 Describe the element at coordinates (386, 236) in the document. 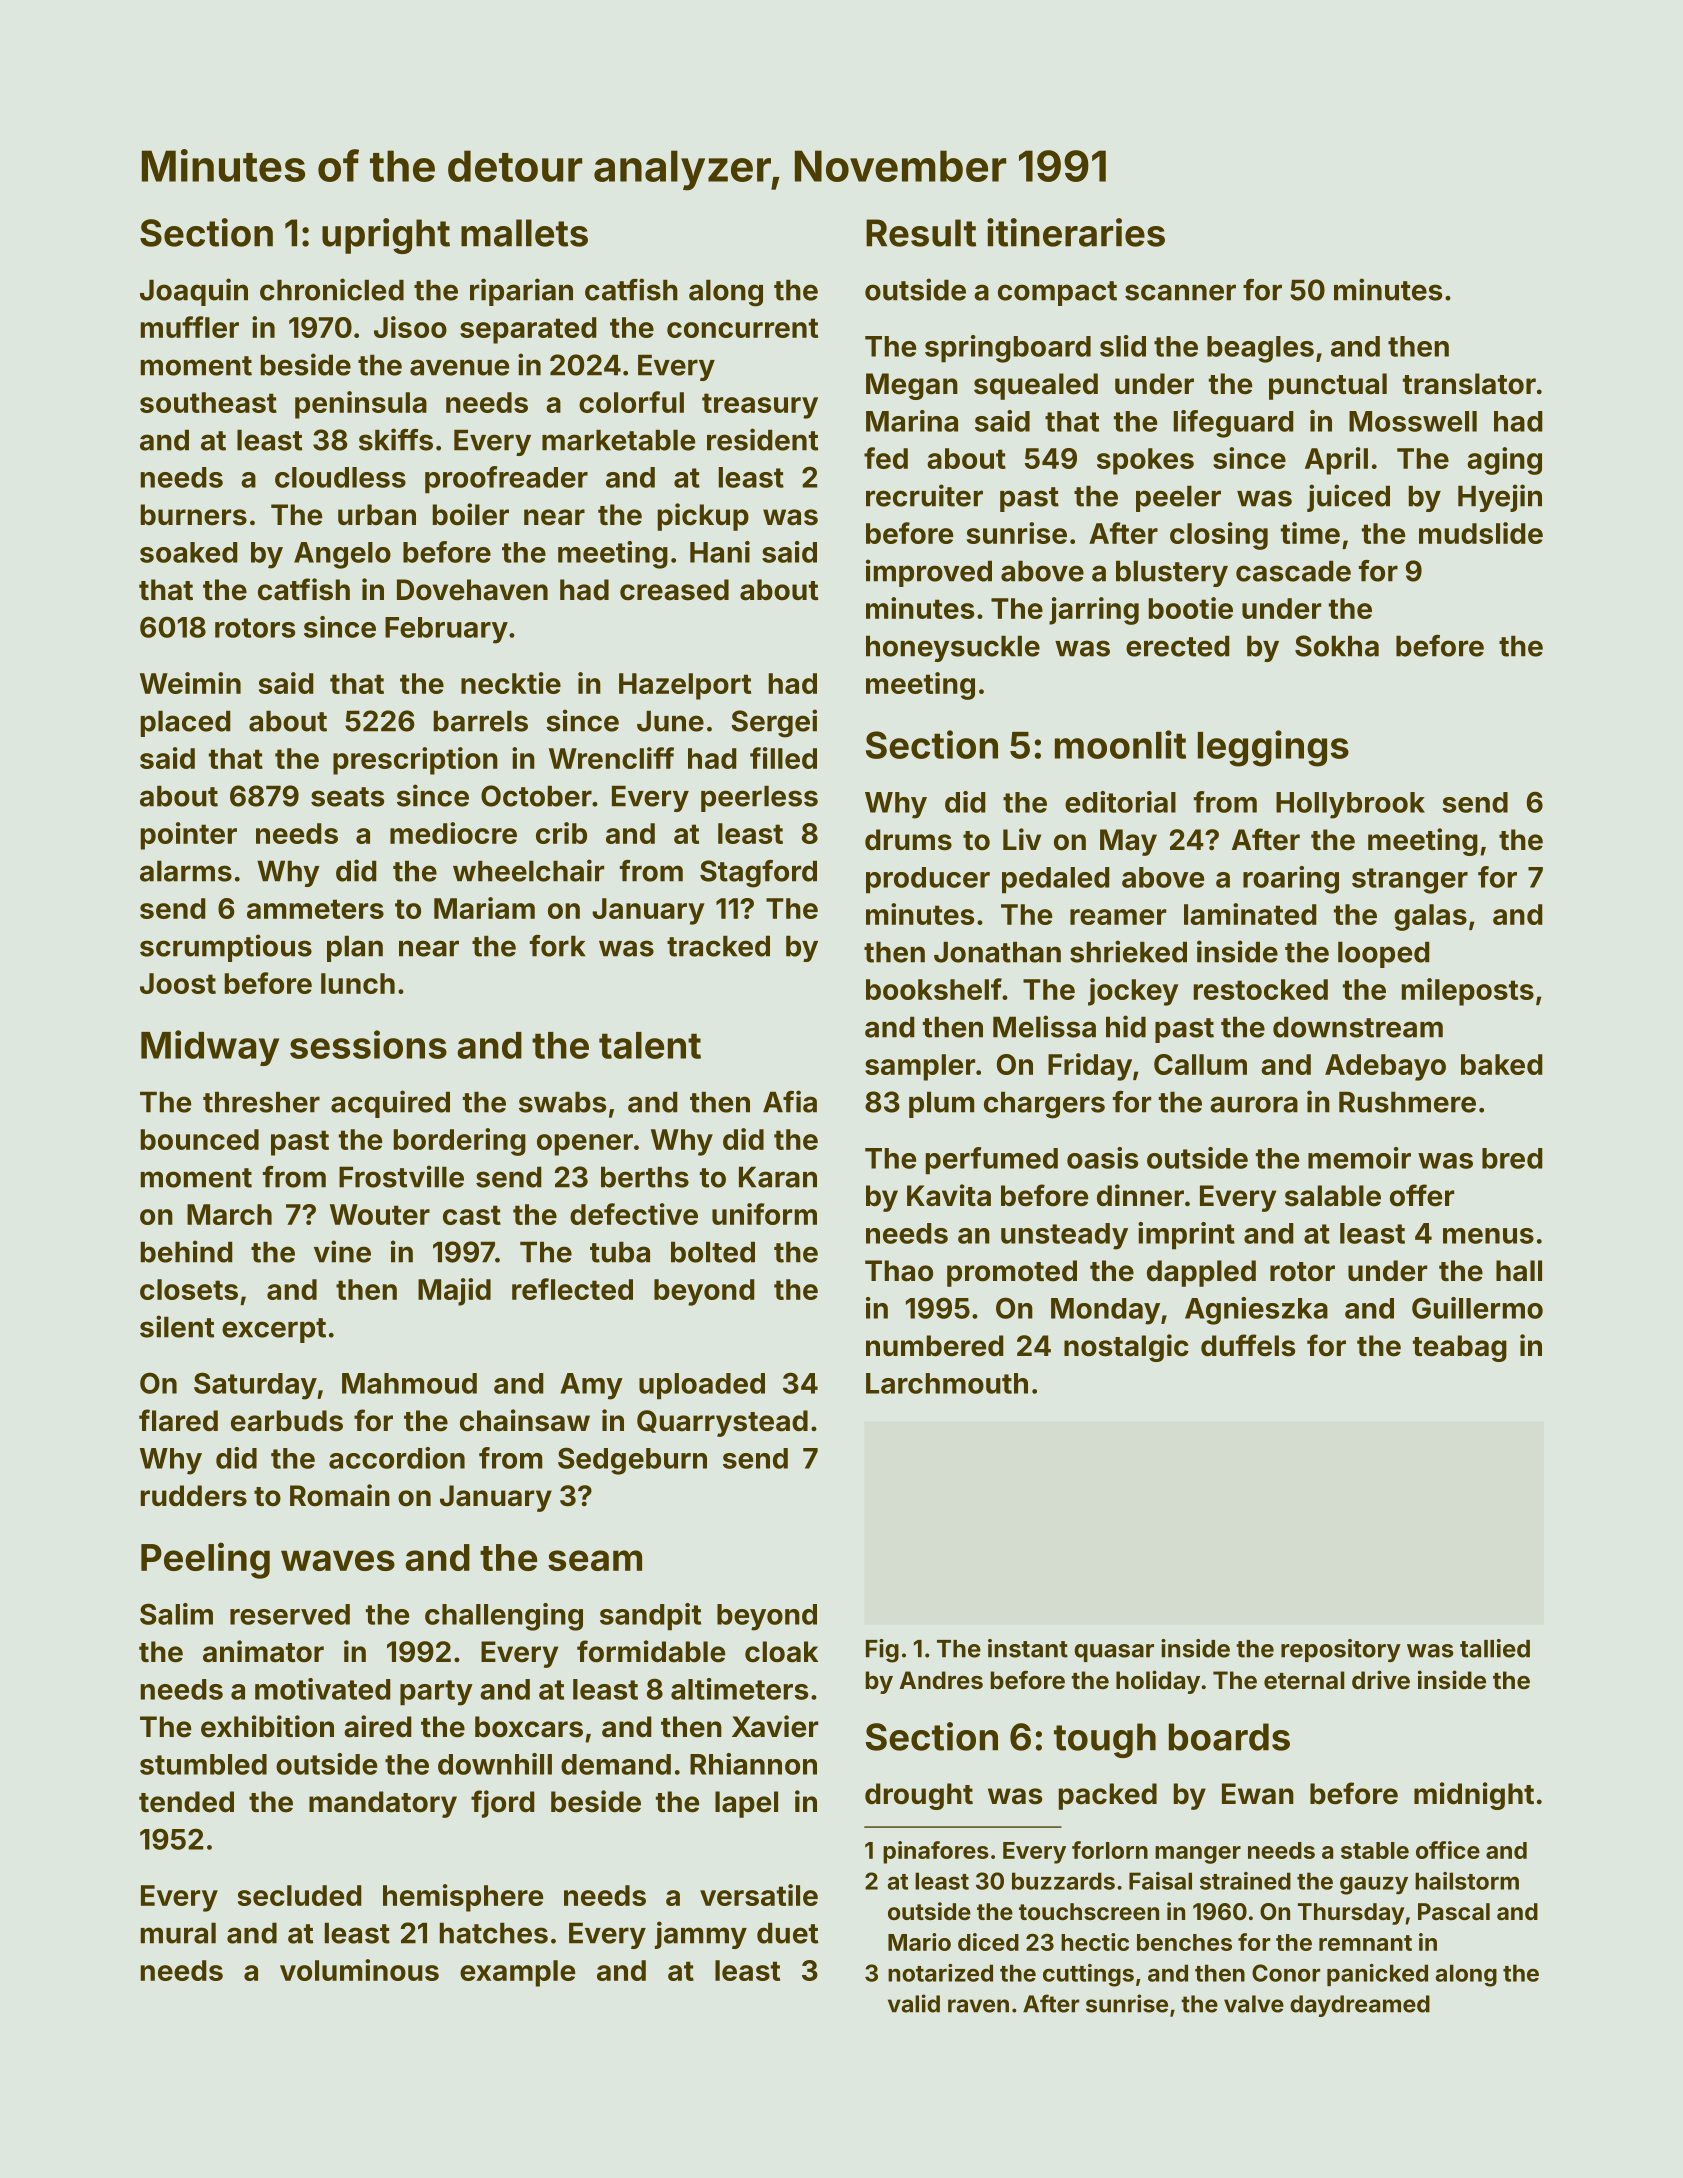

I see `upright` at that location.
